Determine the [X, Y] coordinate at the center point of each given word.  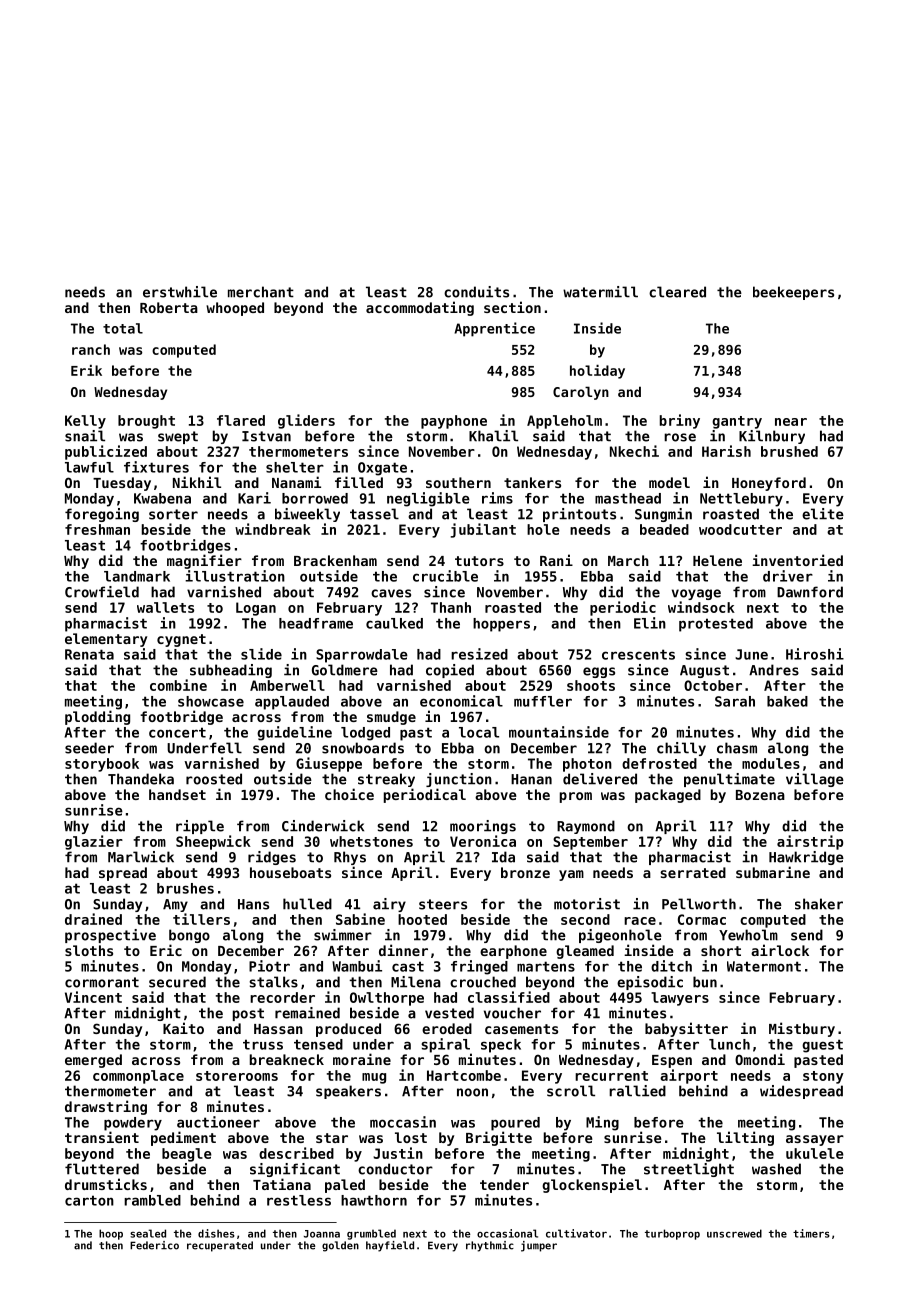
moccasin [403, 1122]
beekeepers [793, 293]
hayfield [390, 1246]
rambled [152, 1200]
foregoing [102, 515]
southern [458, 482]
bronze [525, 872]
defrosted [659, 763]
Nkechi [634, 451]
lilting [745, 1138]
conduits [476, 292]
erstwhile [180, 292]
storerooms [237, 1076]
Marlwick [141, 857]
